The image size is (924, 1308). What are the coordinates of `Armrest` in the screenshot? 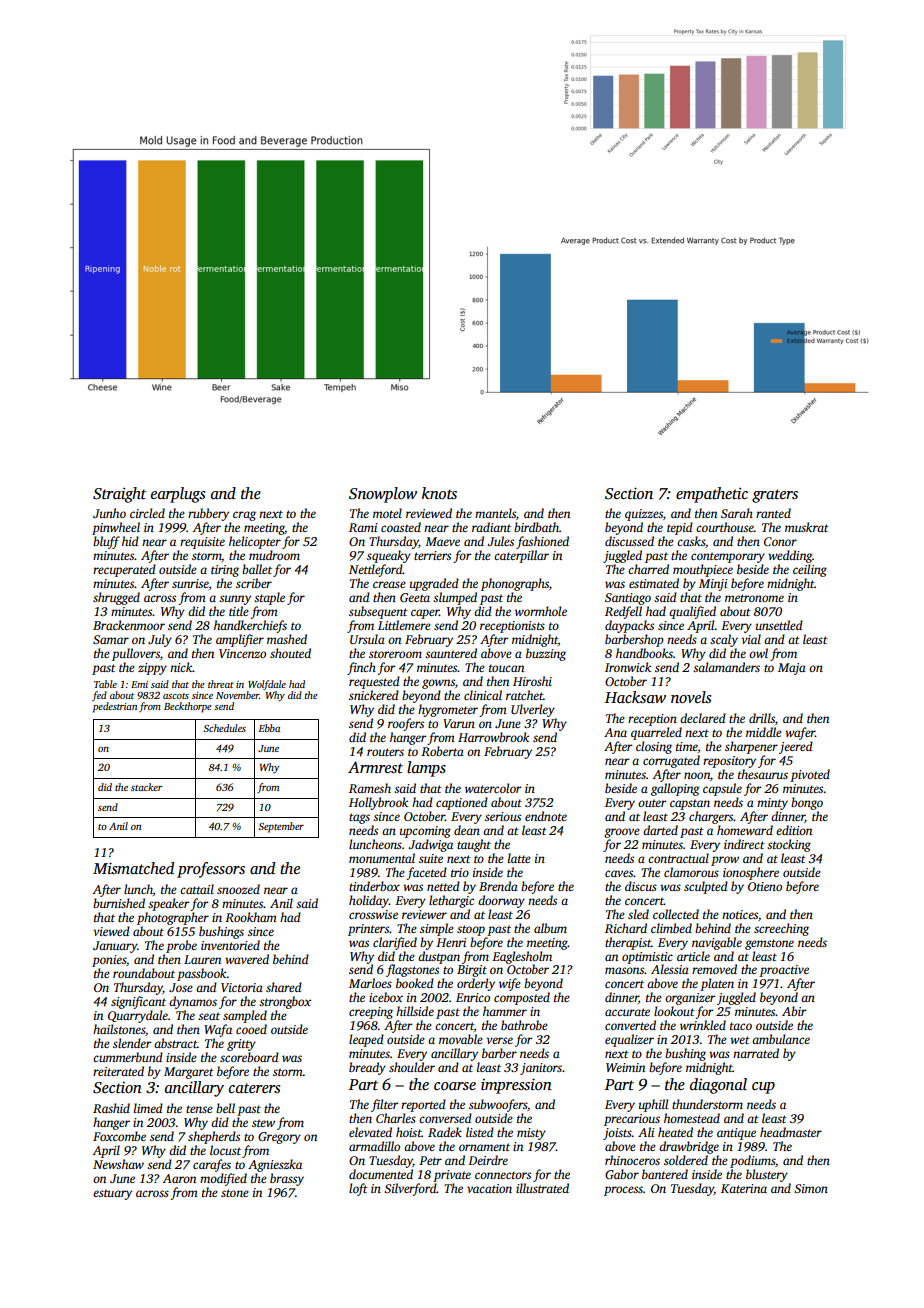 It's located at (375, 768).
